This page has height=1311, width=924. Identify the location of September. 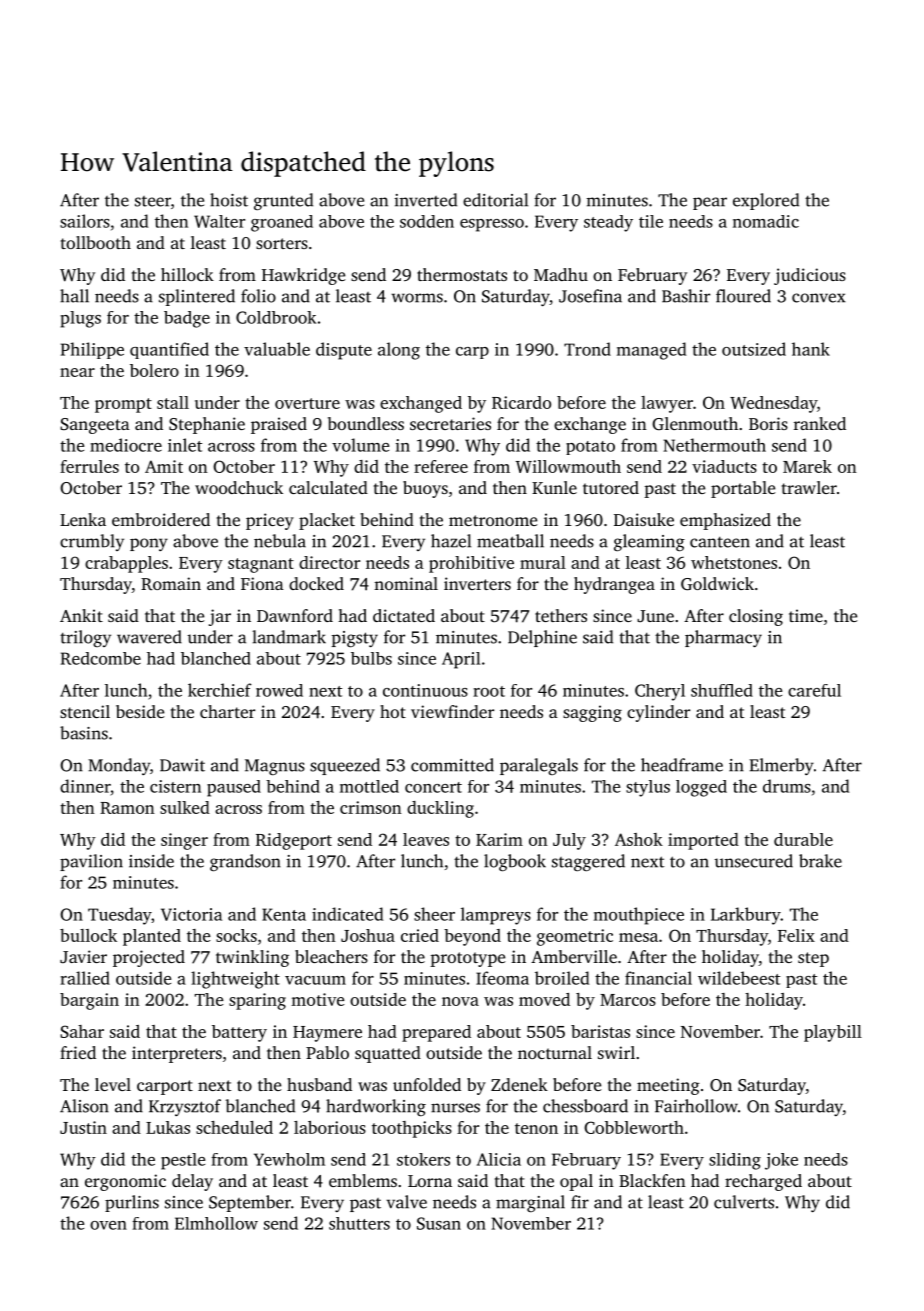
(250, 1203).
